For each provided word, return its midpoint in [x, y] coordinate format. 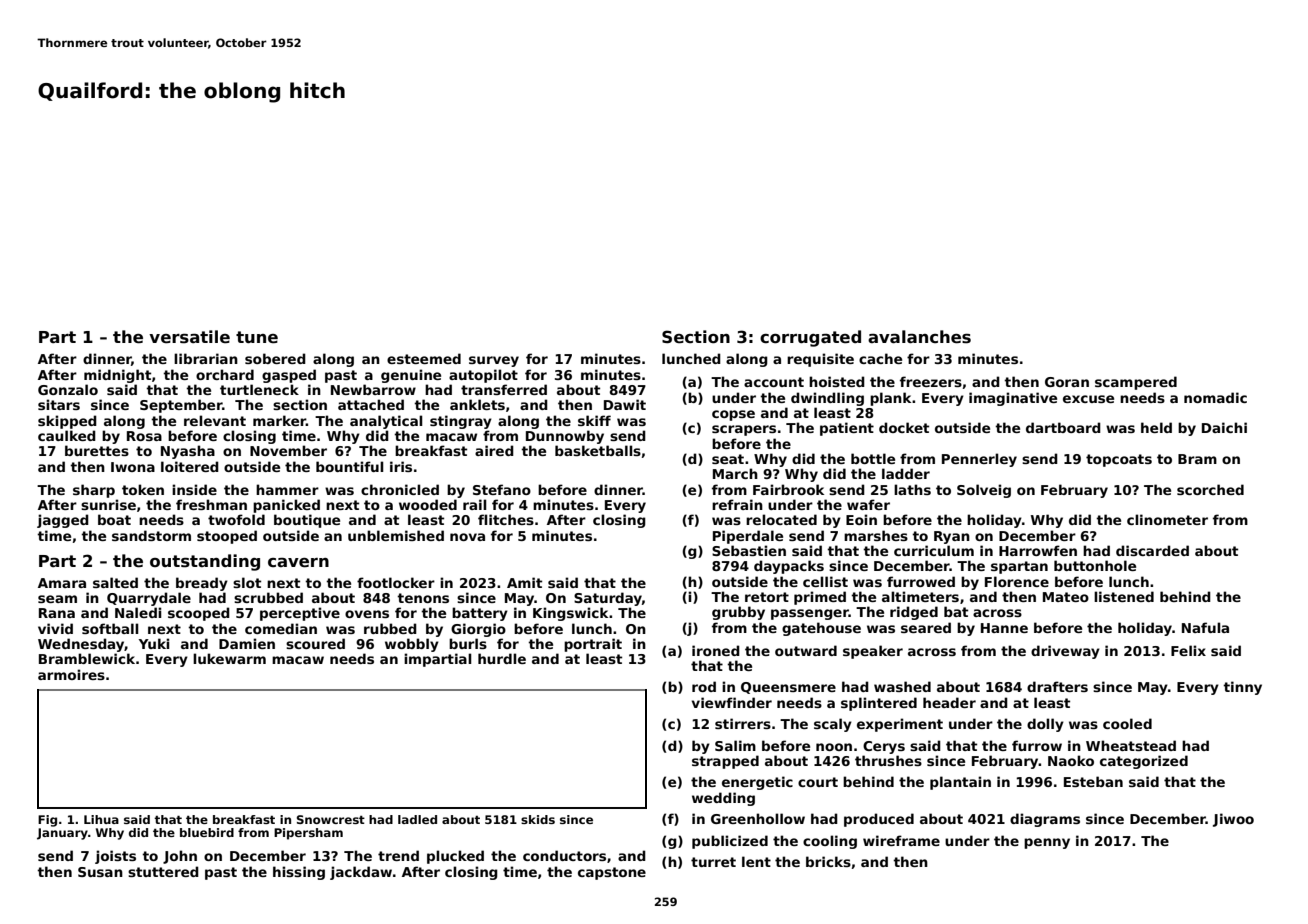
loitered [190, 466]
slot [247, 582]
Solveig [984, 491]
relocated [781, 519]
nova [467, 537]
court [818, 782]
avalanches [919, 337]
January [62, 834]
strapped [725, 762]
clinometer [1167, 519]
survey [494, 361]
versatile [189, 337]
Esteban [1093, 781]
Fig [47, 821]
